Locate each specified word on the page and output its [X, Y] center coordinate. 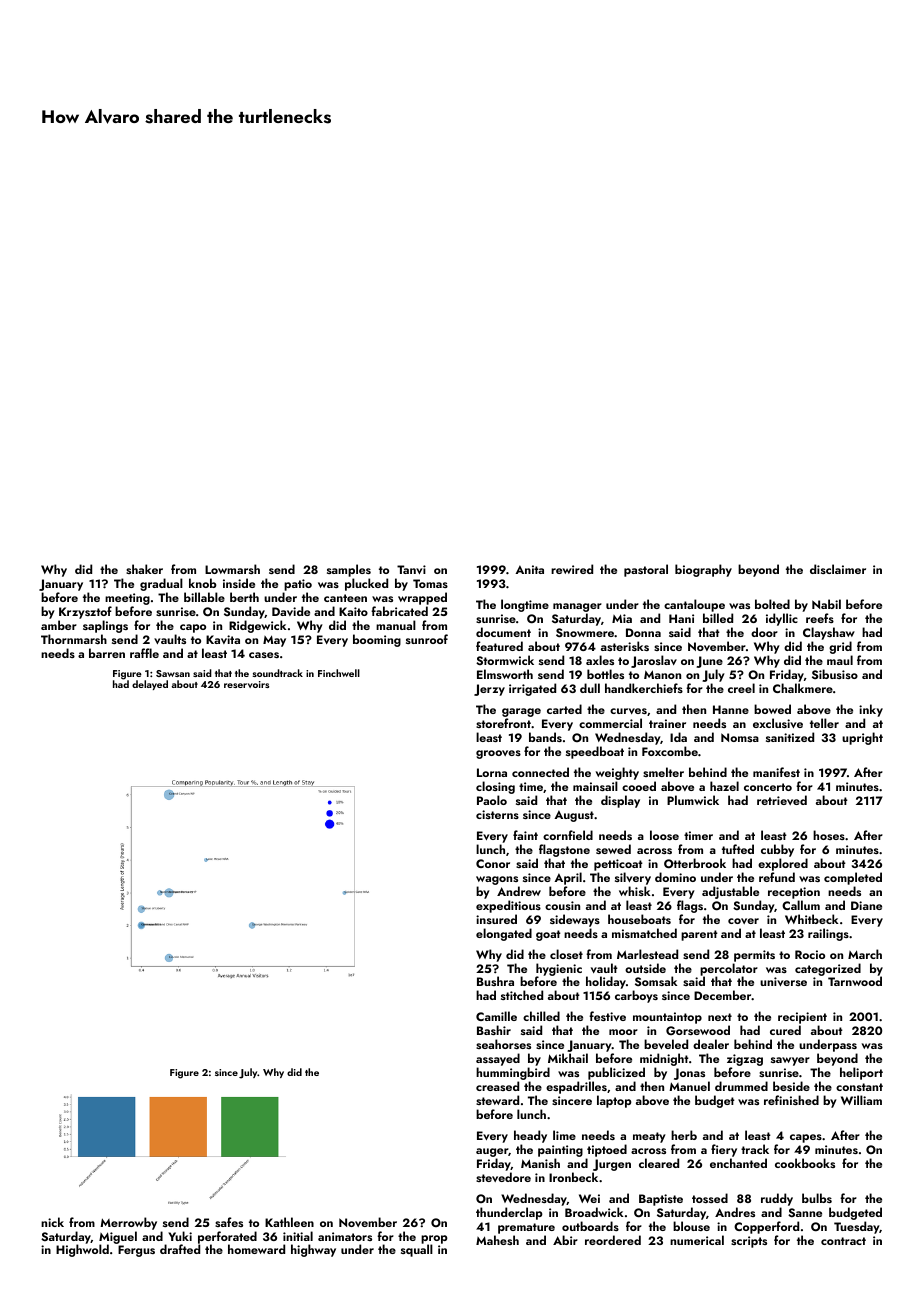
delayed [150, 685]
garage [521, 712]
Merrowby [128, 1223]
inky [871, 710]
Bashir [494, 1030]
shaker [144, 569]
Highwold [82, 1251]
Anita [529, 569]
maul [840, 660]
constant [859, 1087]
